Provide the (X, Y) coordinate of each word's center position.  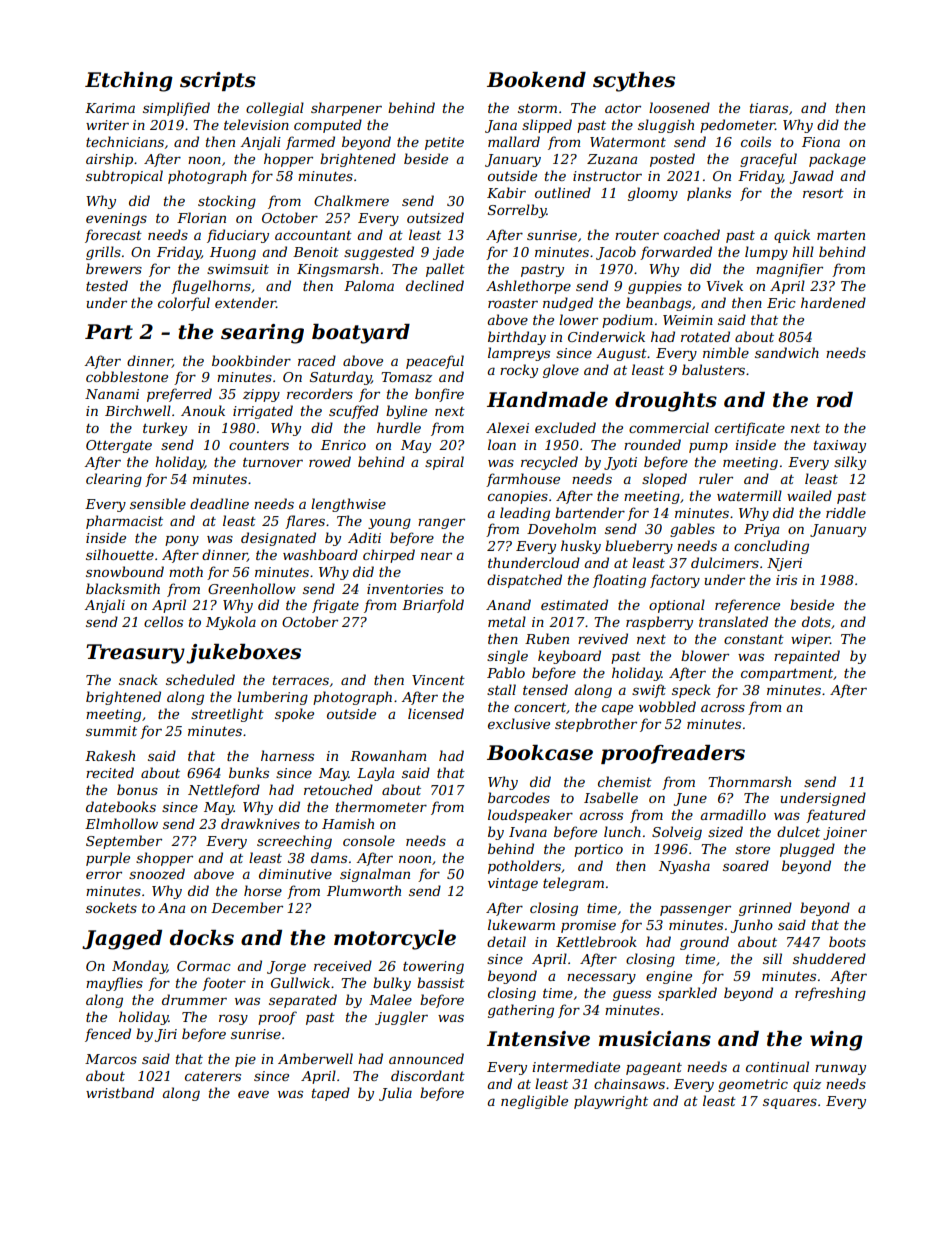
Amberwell (315, 1058)
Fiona (821, 142)
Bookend (536, 80)
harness (287, 755)
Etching (129, 82)
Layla (375, 774)
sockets (111, 907)
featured (836, 816)
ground (704, 943)
